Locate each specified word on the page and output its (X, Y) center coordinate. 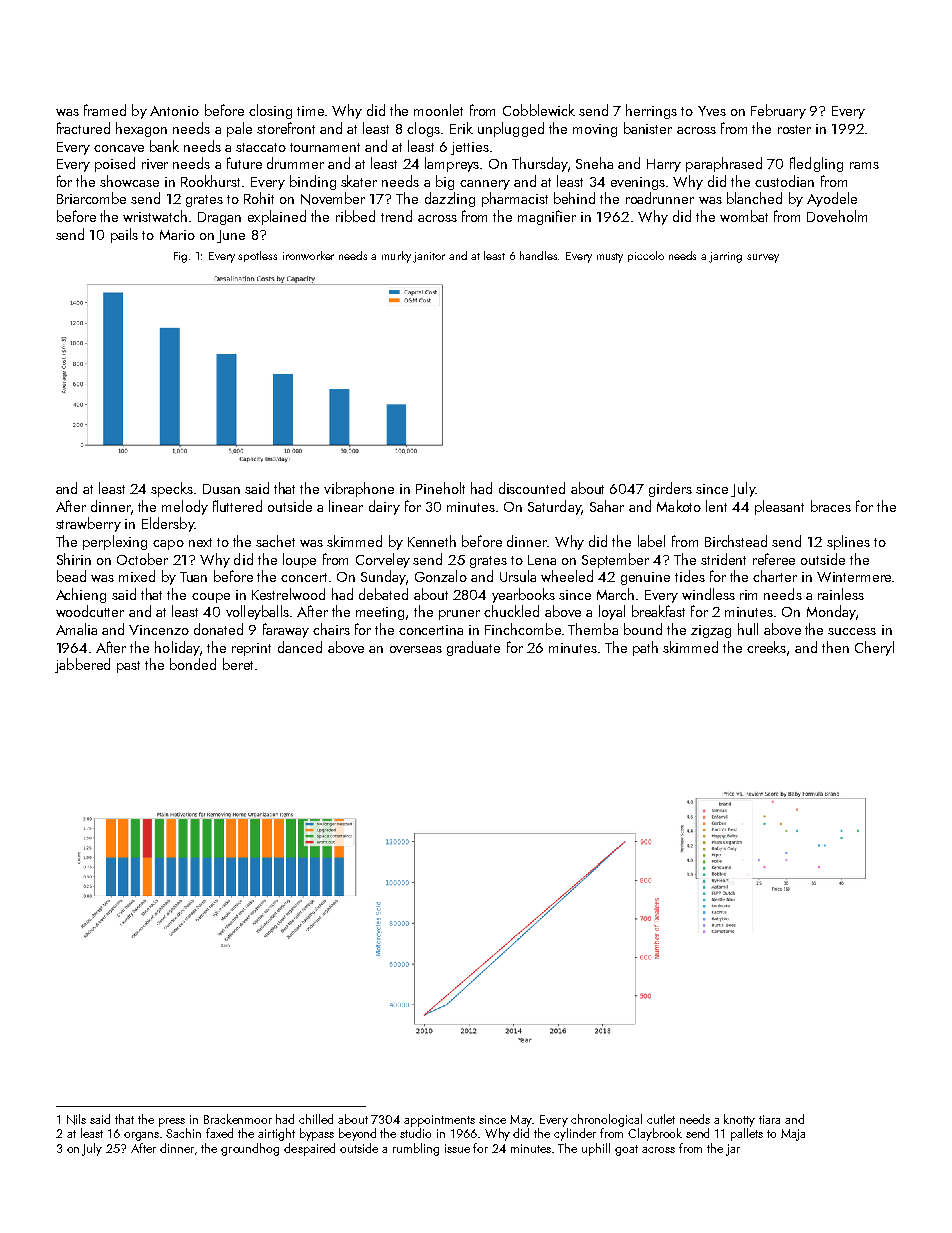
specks (172, 489)
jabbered (82, 665)
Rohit (259, 198)
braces (831, 506)
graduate (473, 648)
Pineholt (440, 488)
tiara (769, 1119)
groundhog (250, 1149)
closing (270, 111)
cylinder (575, 1134)
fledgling (816, 164)
